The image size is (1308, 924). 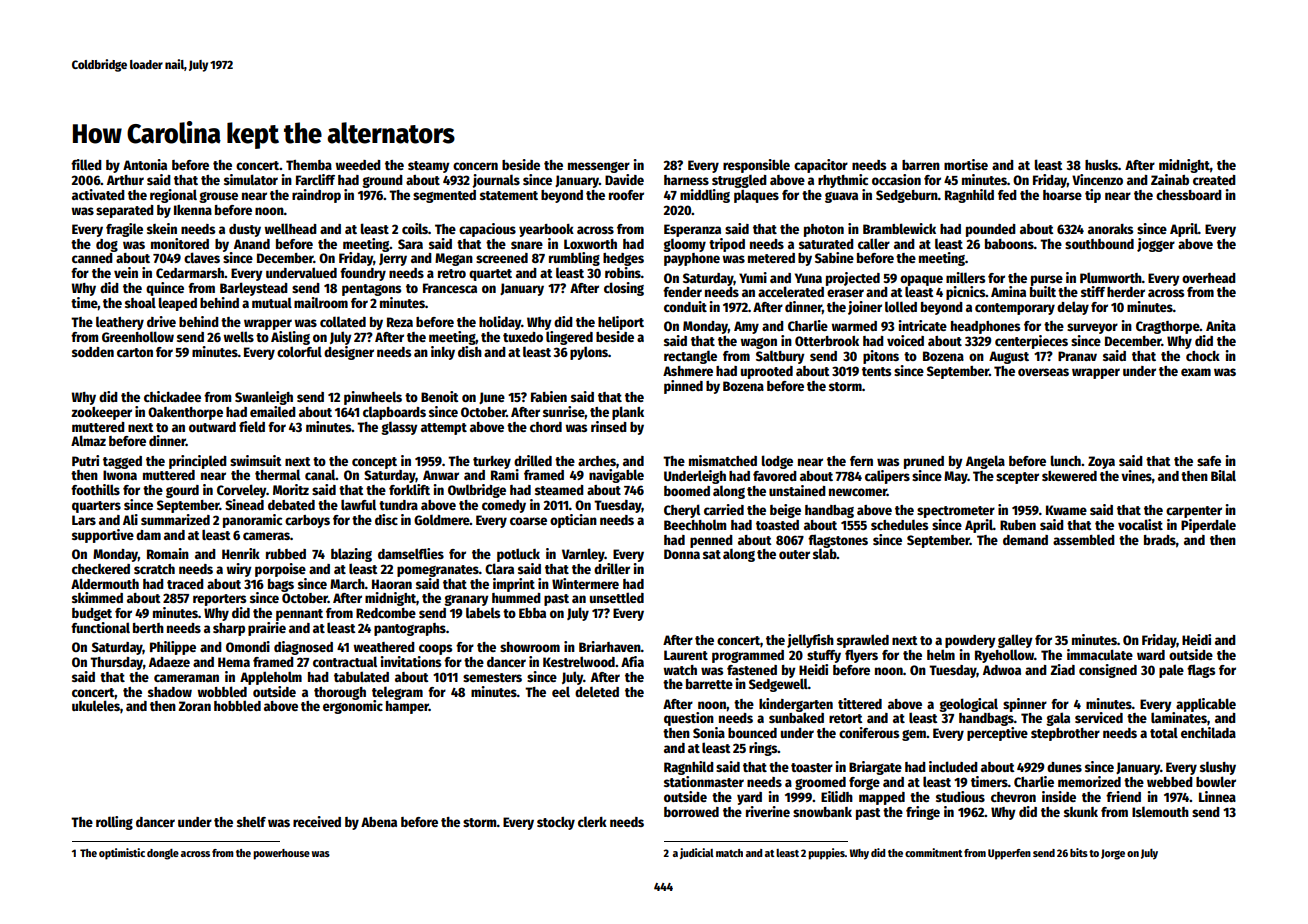 I want to click on coops, so click(x=435, y=649).
